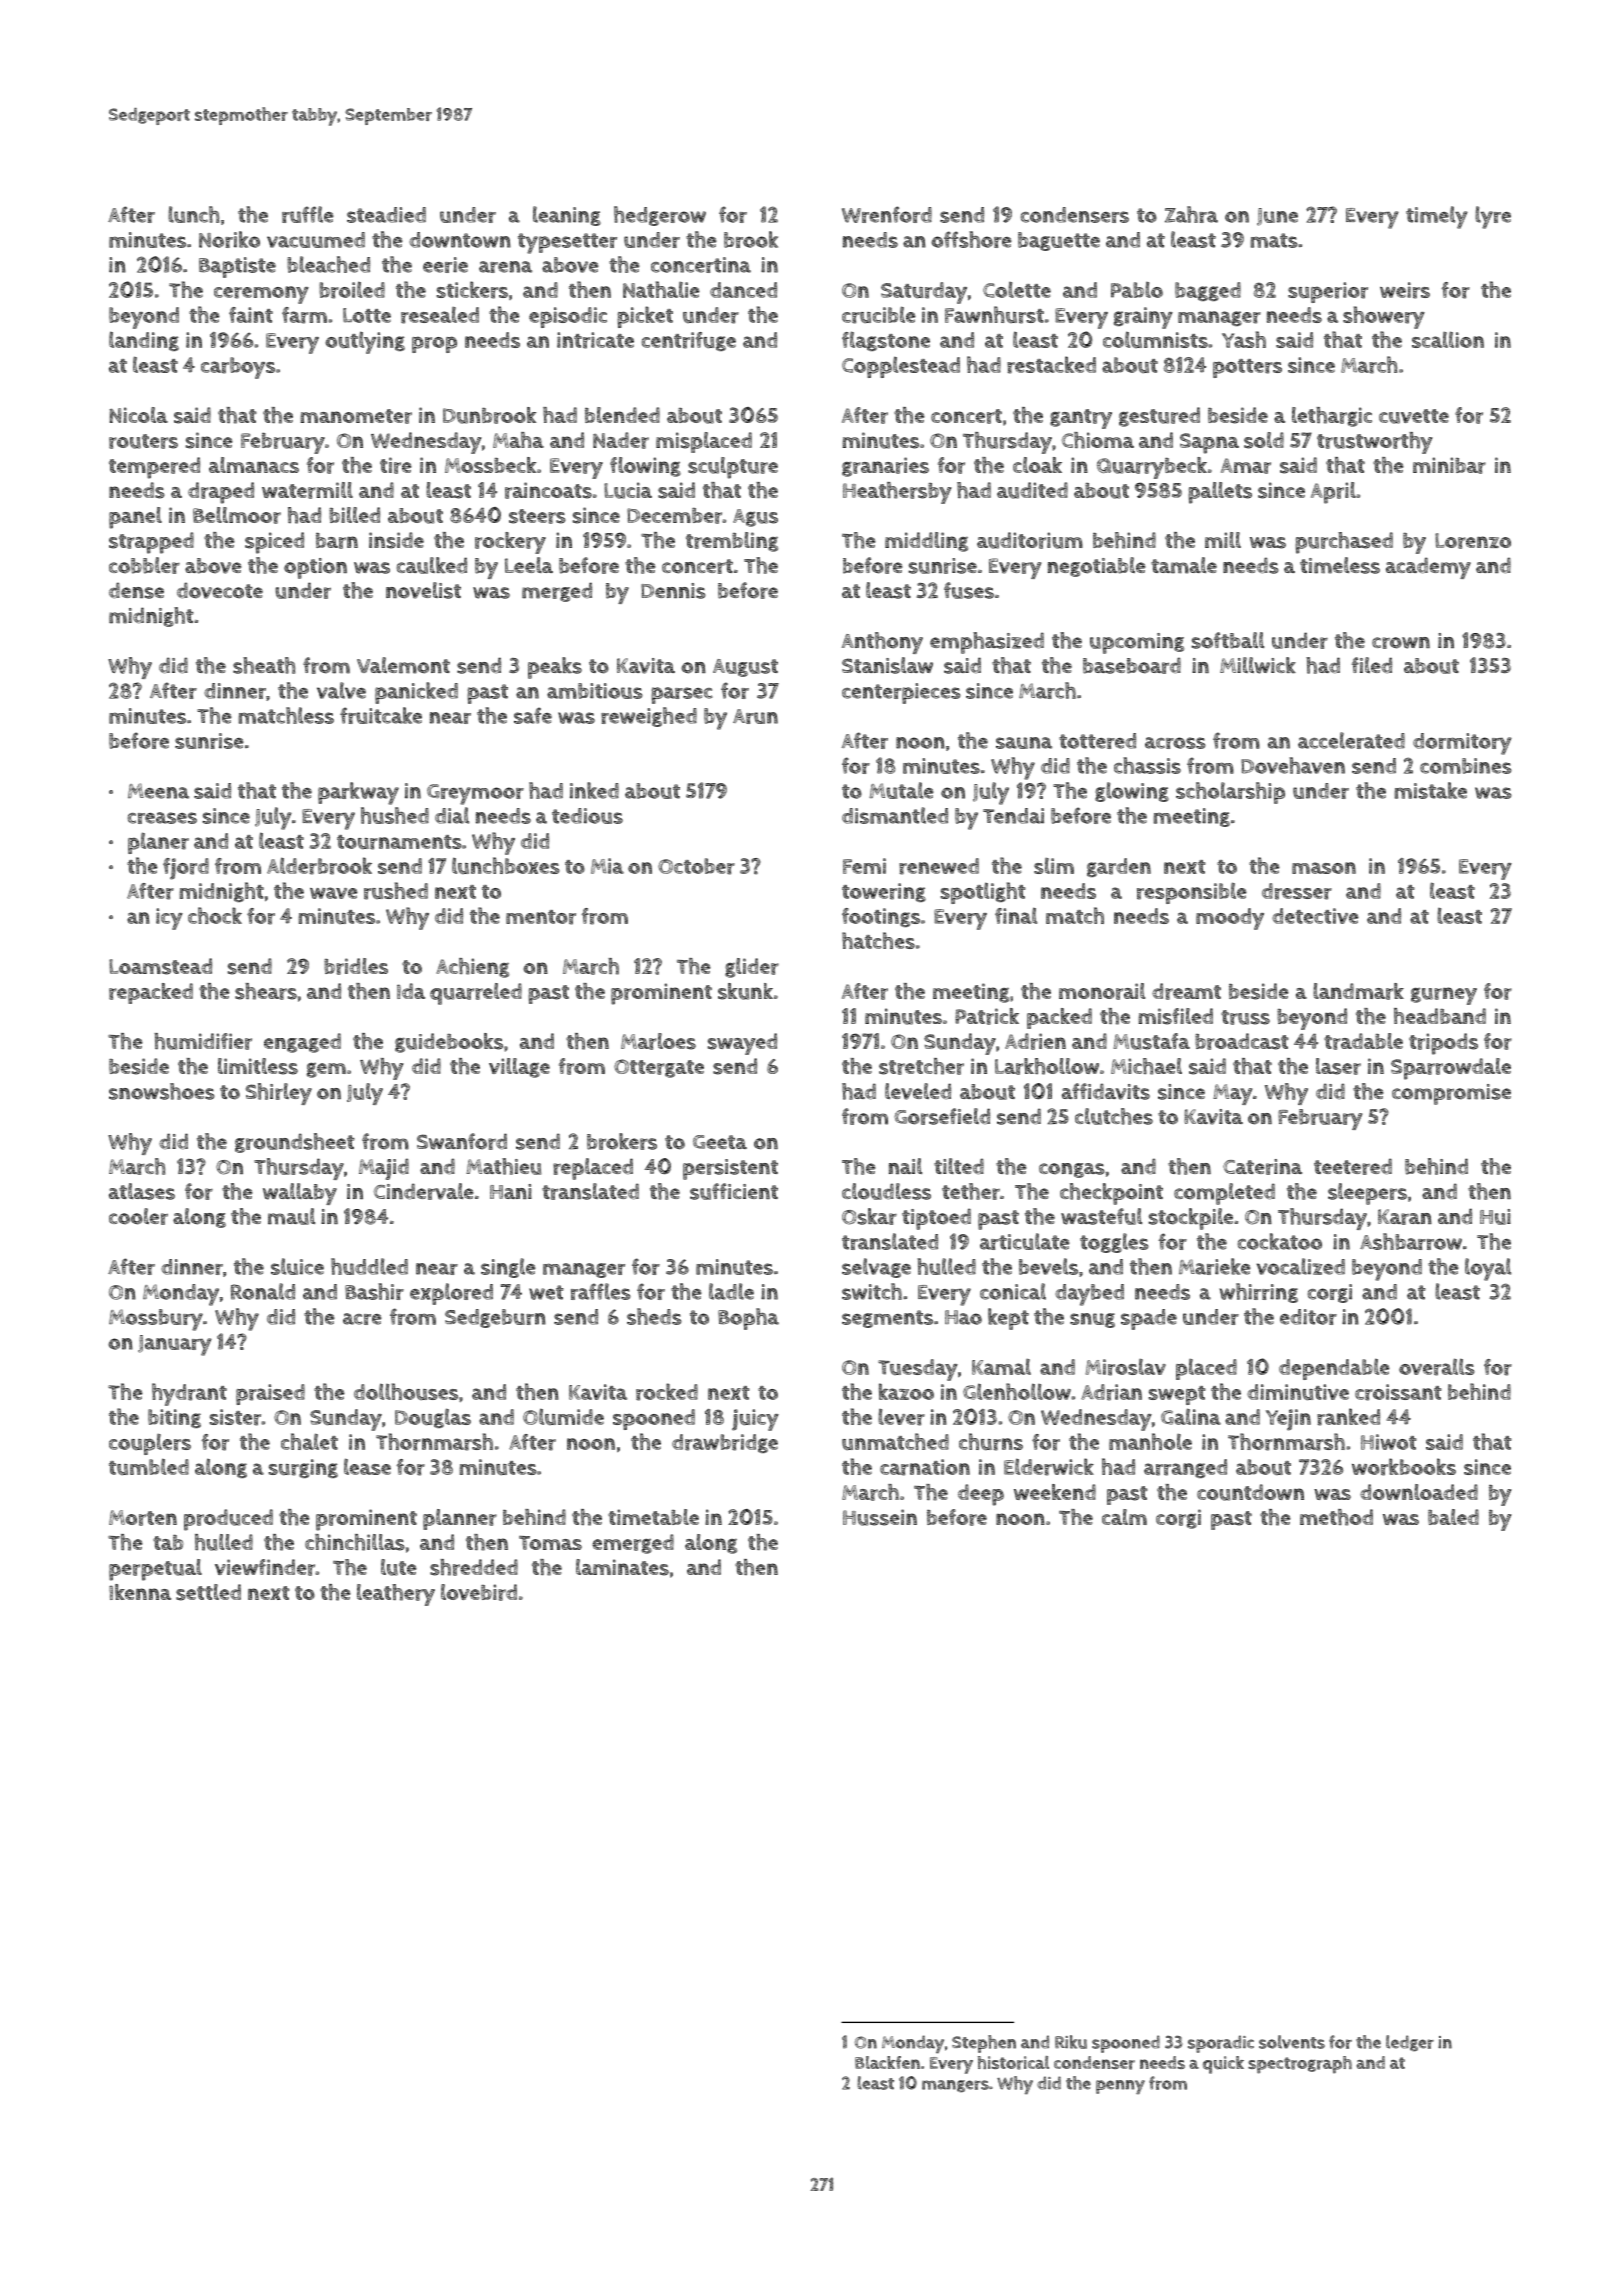  What do you see at coordinates (887, 214) in the screenshot?
I see `Wrenford` at bounding box center [887, 214].
